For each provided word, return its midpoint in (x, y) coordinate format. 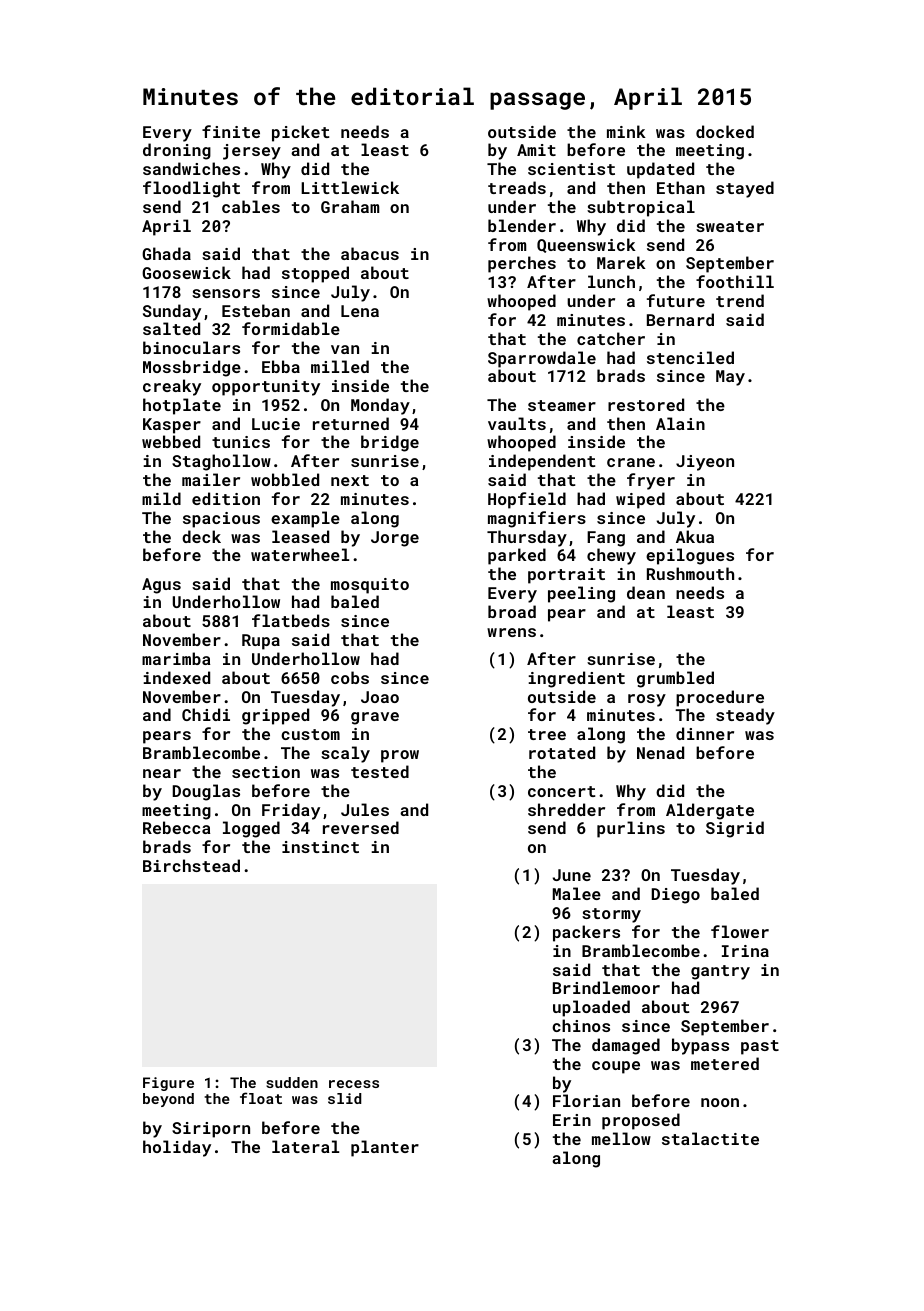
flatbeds (291, 620)
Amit (536, 150)
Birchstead (191, 865)
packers (586, 933)
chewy (611, 556)
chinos (581, 1025)
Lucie (276, 424)
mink (626, 131)
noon (720, 1102)
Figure (168, 1084)
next (350, 480)
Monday (380, 406)
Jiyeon (705, 463)
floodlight (191, 189)
